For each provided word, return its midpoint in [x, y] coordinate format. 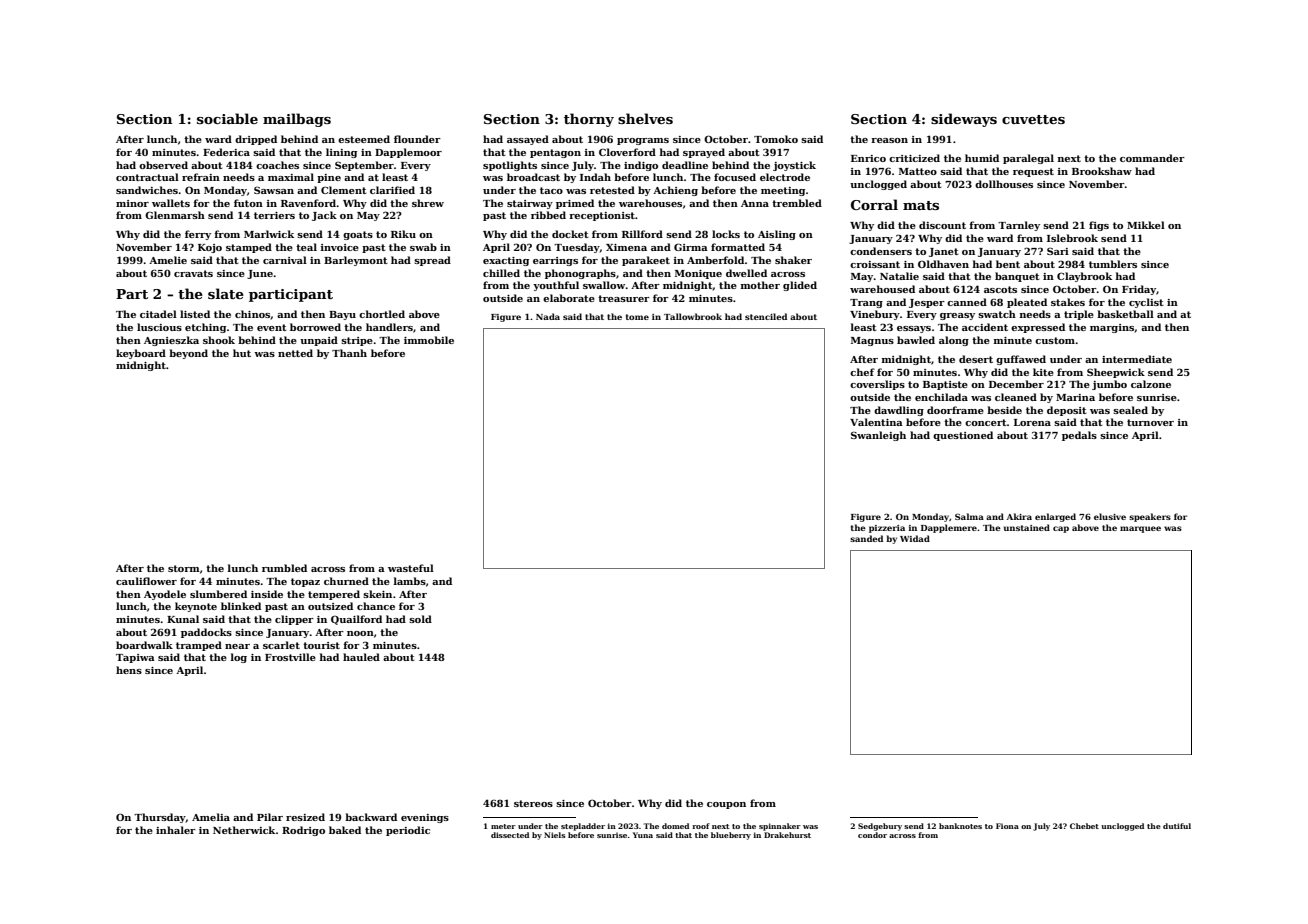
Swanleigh [878, 436]
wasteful [411, 568]
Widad [915, 538]
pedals [1079, 436]
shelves [645, 118]
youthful [556, 286]
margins [1112, 328]
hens [129, 670]
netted [295, 353]
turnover [1150, 422]
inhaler [176, 830]
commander [1152, 158]
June [260, 274]
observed [163, 165]
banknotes [960, 826]
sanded [866, 538]
